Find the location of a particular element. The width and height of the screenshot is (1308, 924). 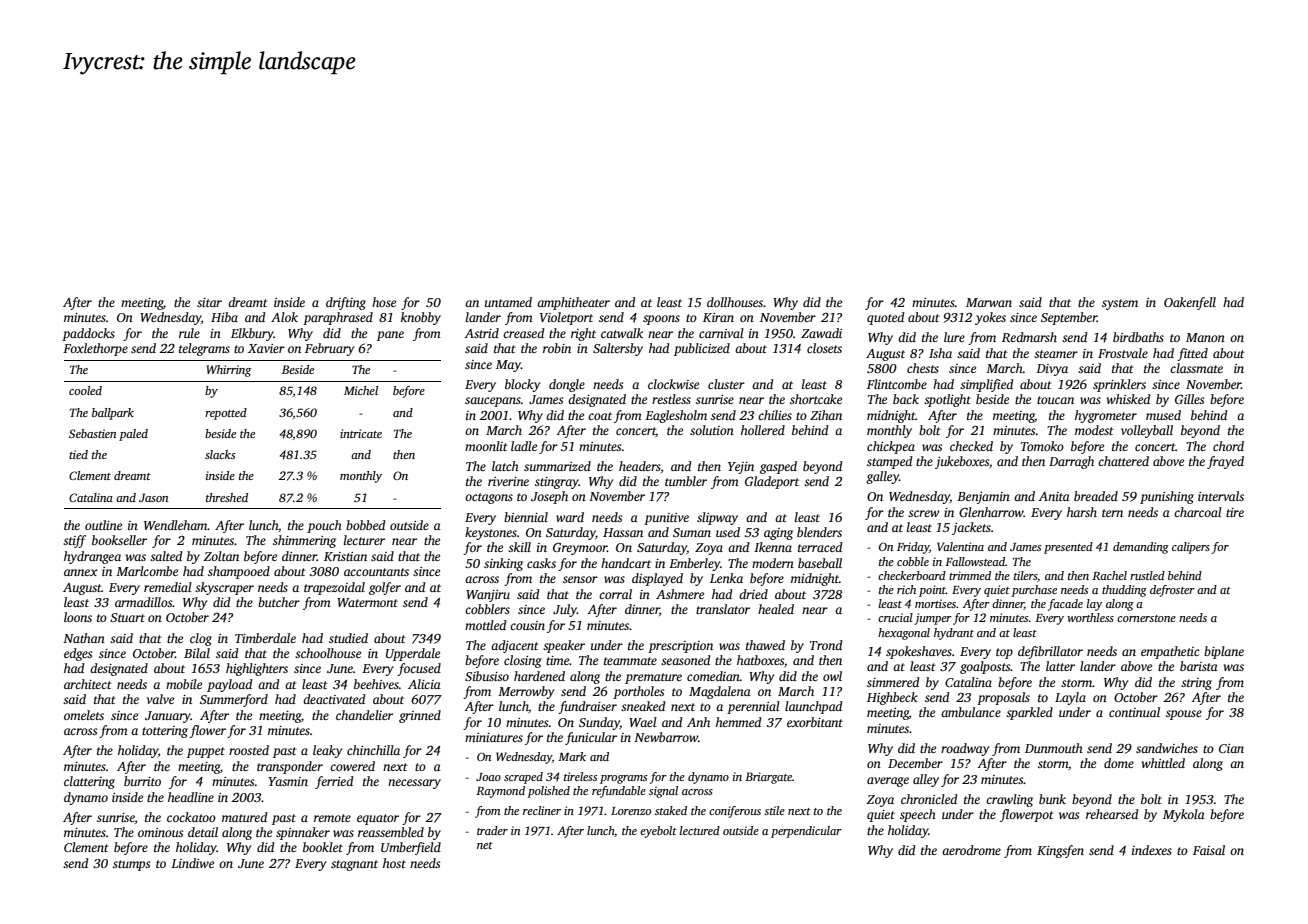

sitar is located at coordinates (209, 302).
